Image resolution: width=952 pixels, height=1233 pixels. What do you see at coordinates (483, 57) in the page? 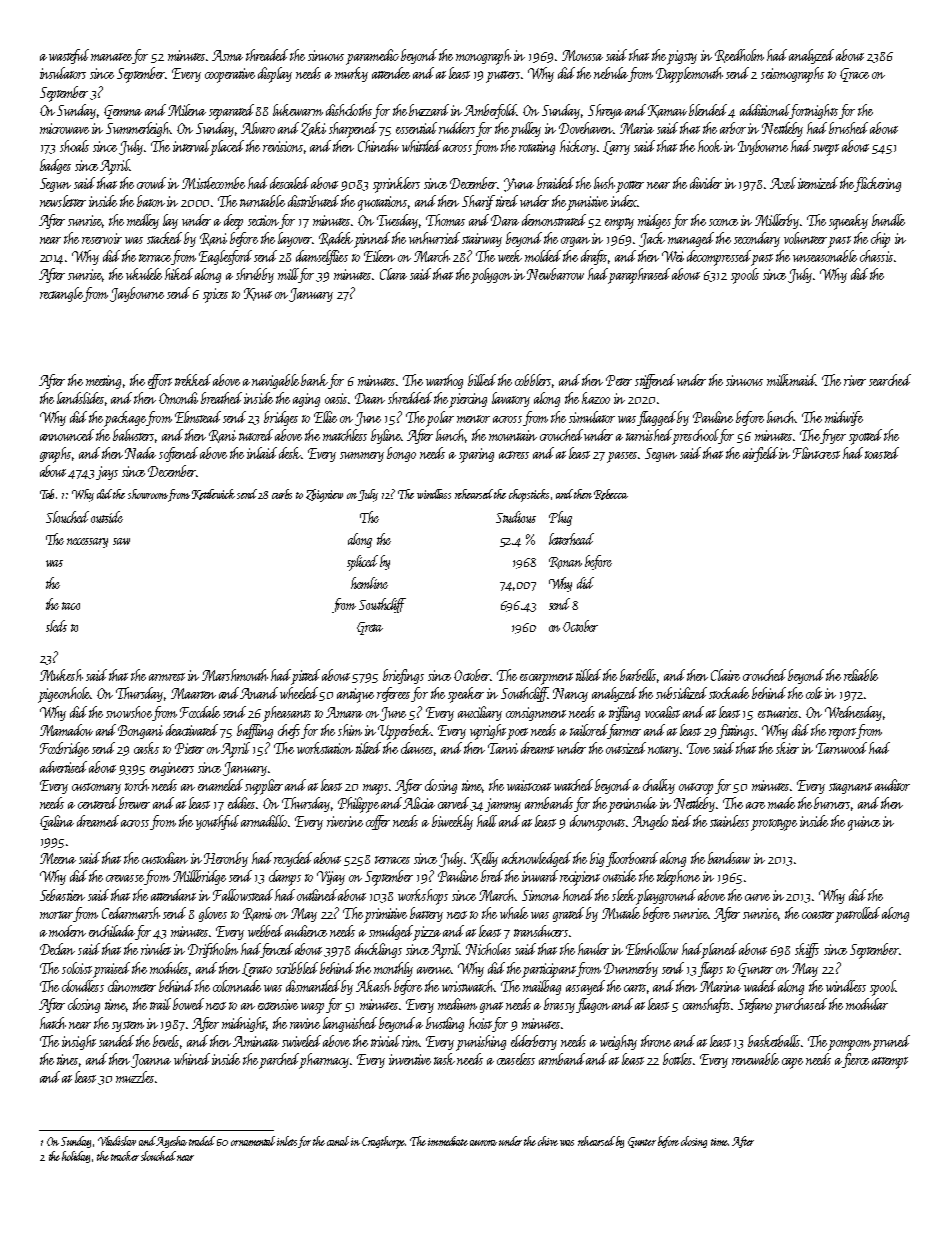
I see `monograph` at bounding box center [483, 57].
